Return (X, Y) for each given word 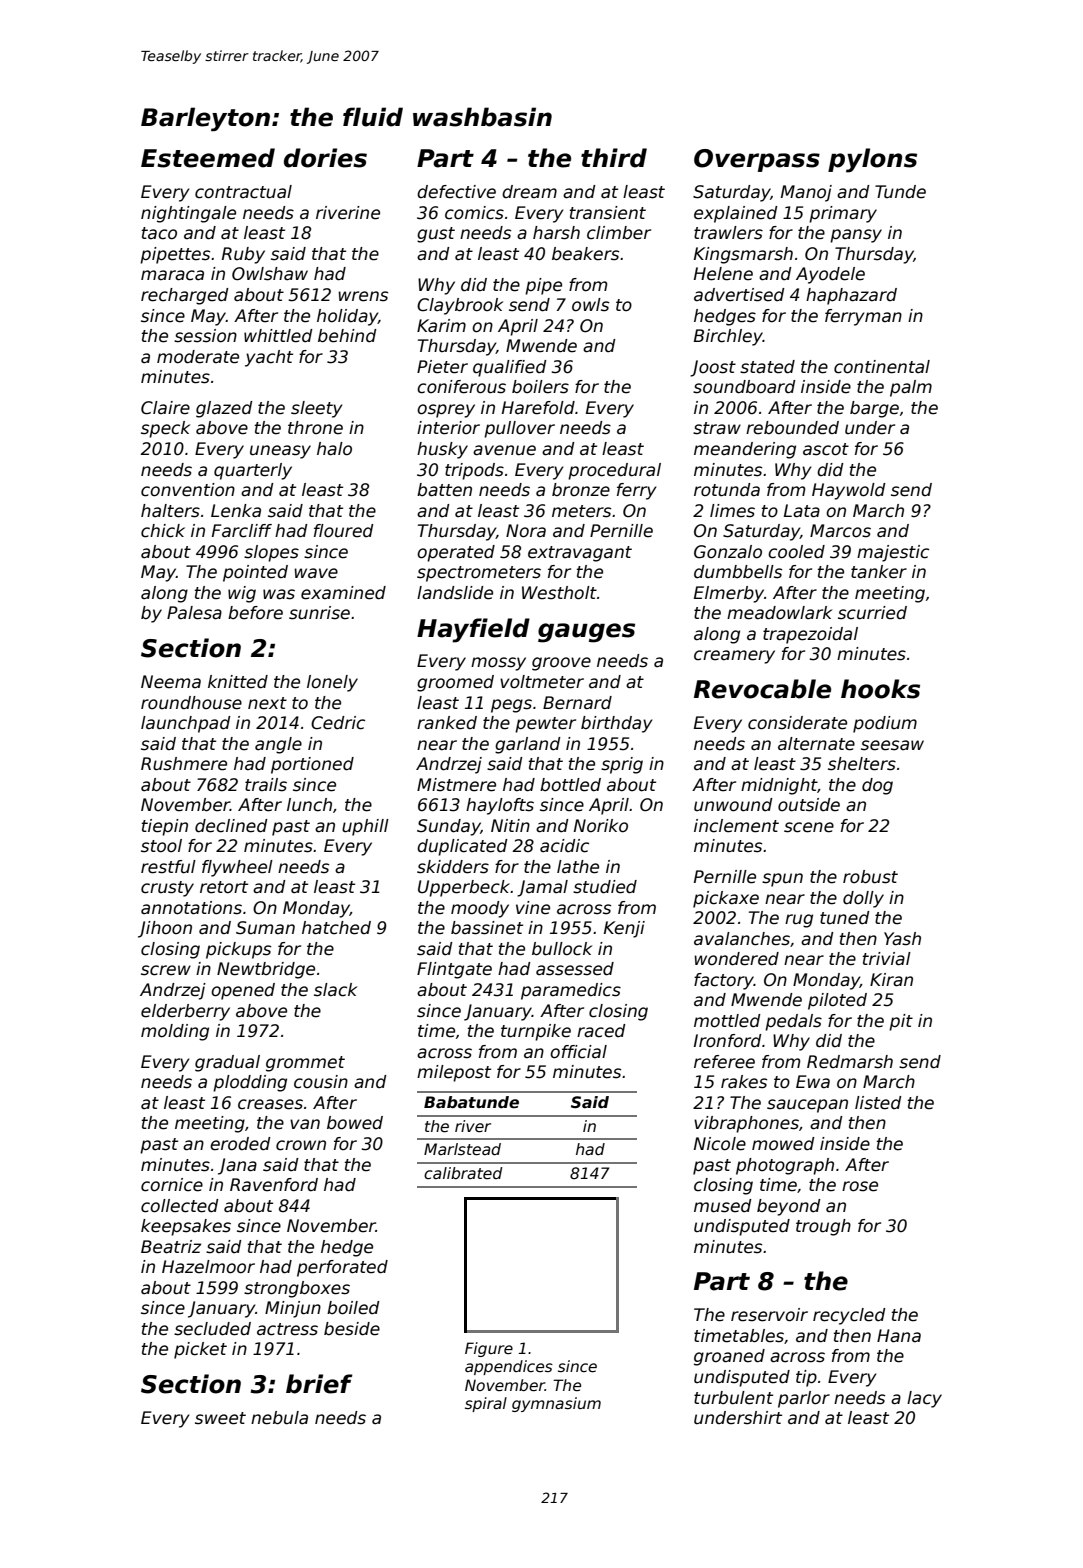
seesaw (892, 745)
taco (159, 233)
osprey (446, 411)
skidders (453, 867)
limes (732, 511)
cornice (172, 1185)
